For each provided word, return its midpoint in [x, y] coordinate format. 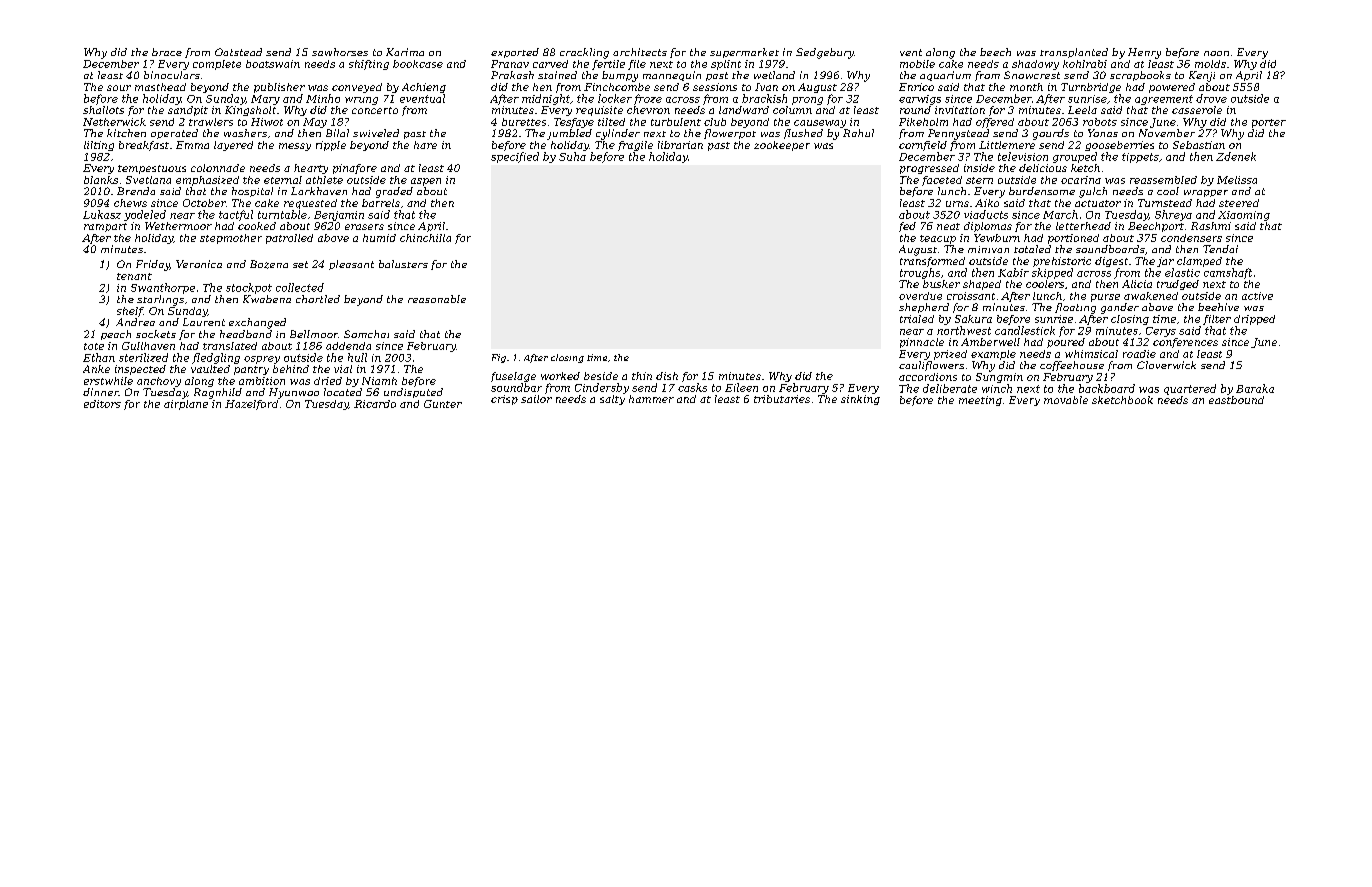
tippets [1140, 158]
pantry [251, 370]
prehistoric [1062, 262]
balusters [403, 264]
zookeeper [782, 146]
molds [1210, 64]
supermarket [744, 53]
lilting [99, 146]
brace [167, 52]
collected [300, 287]
